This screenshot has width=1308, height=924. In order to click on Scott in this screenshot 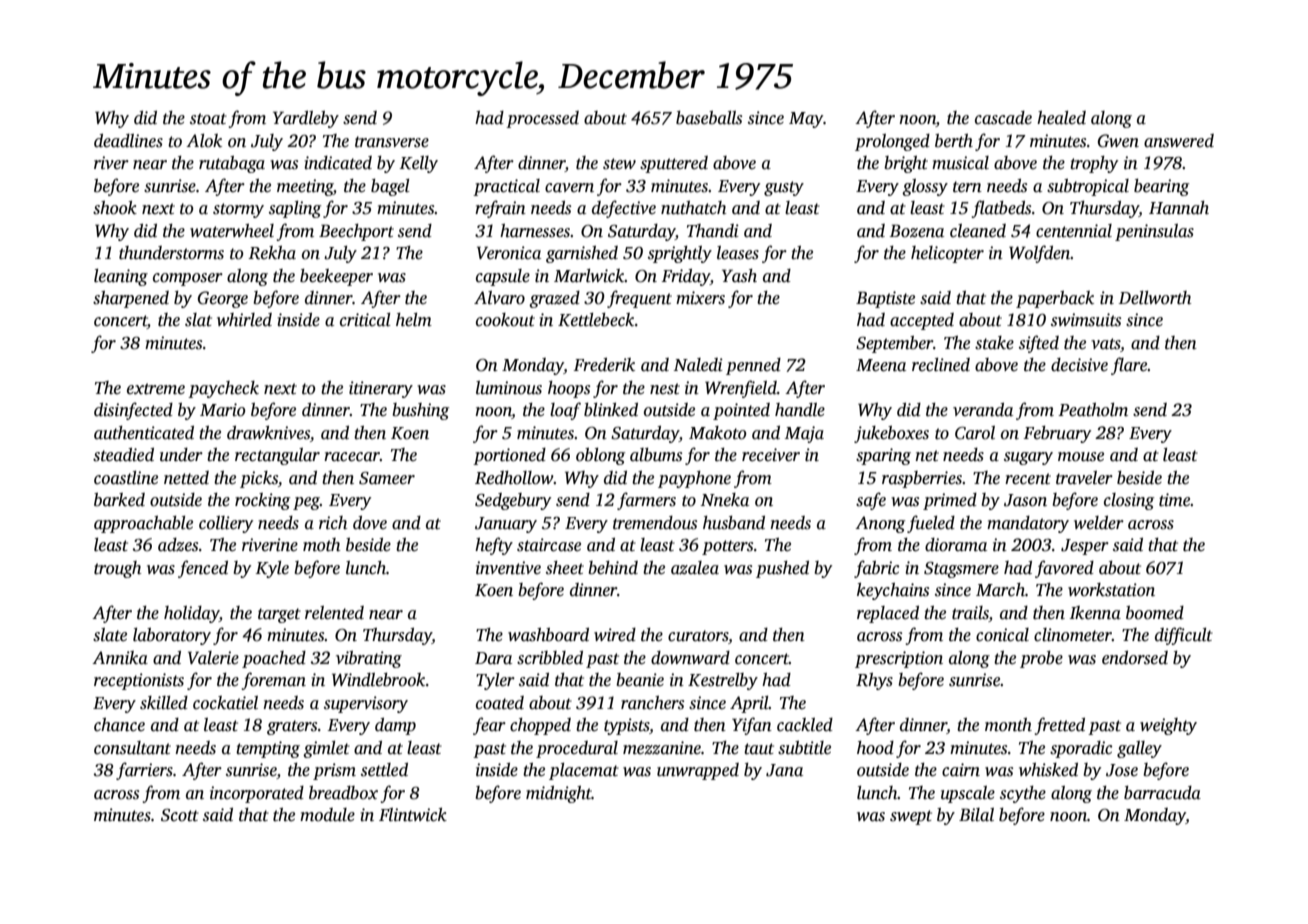, I will do `click(180, 815)`.
